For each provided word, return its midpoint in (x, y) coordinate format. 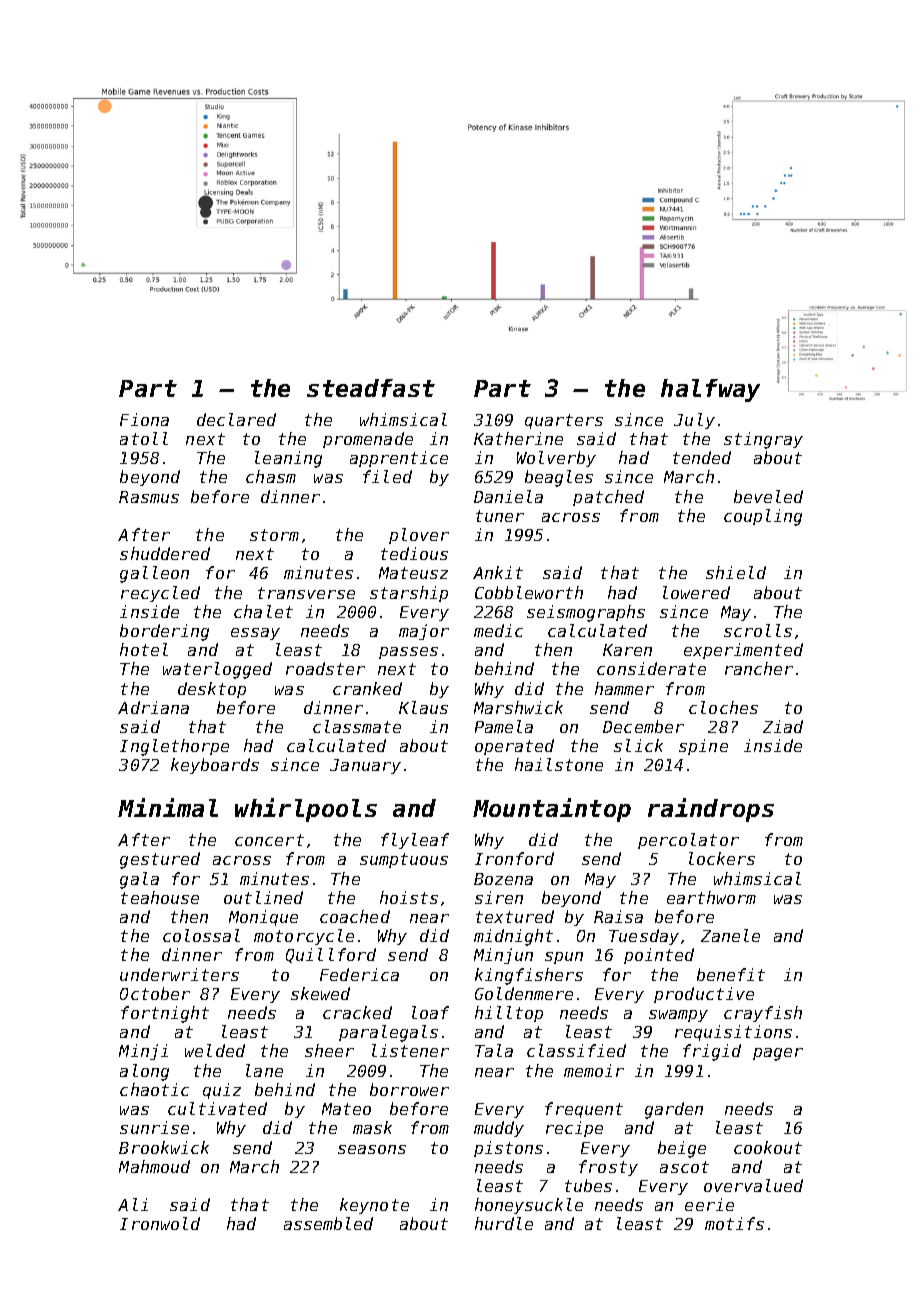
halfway (710, 390)
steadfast (371, 388)
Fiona (144, 419)
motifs (734, 1223)
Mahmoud (154, 1166)
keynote (374, 1206)
